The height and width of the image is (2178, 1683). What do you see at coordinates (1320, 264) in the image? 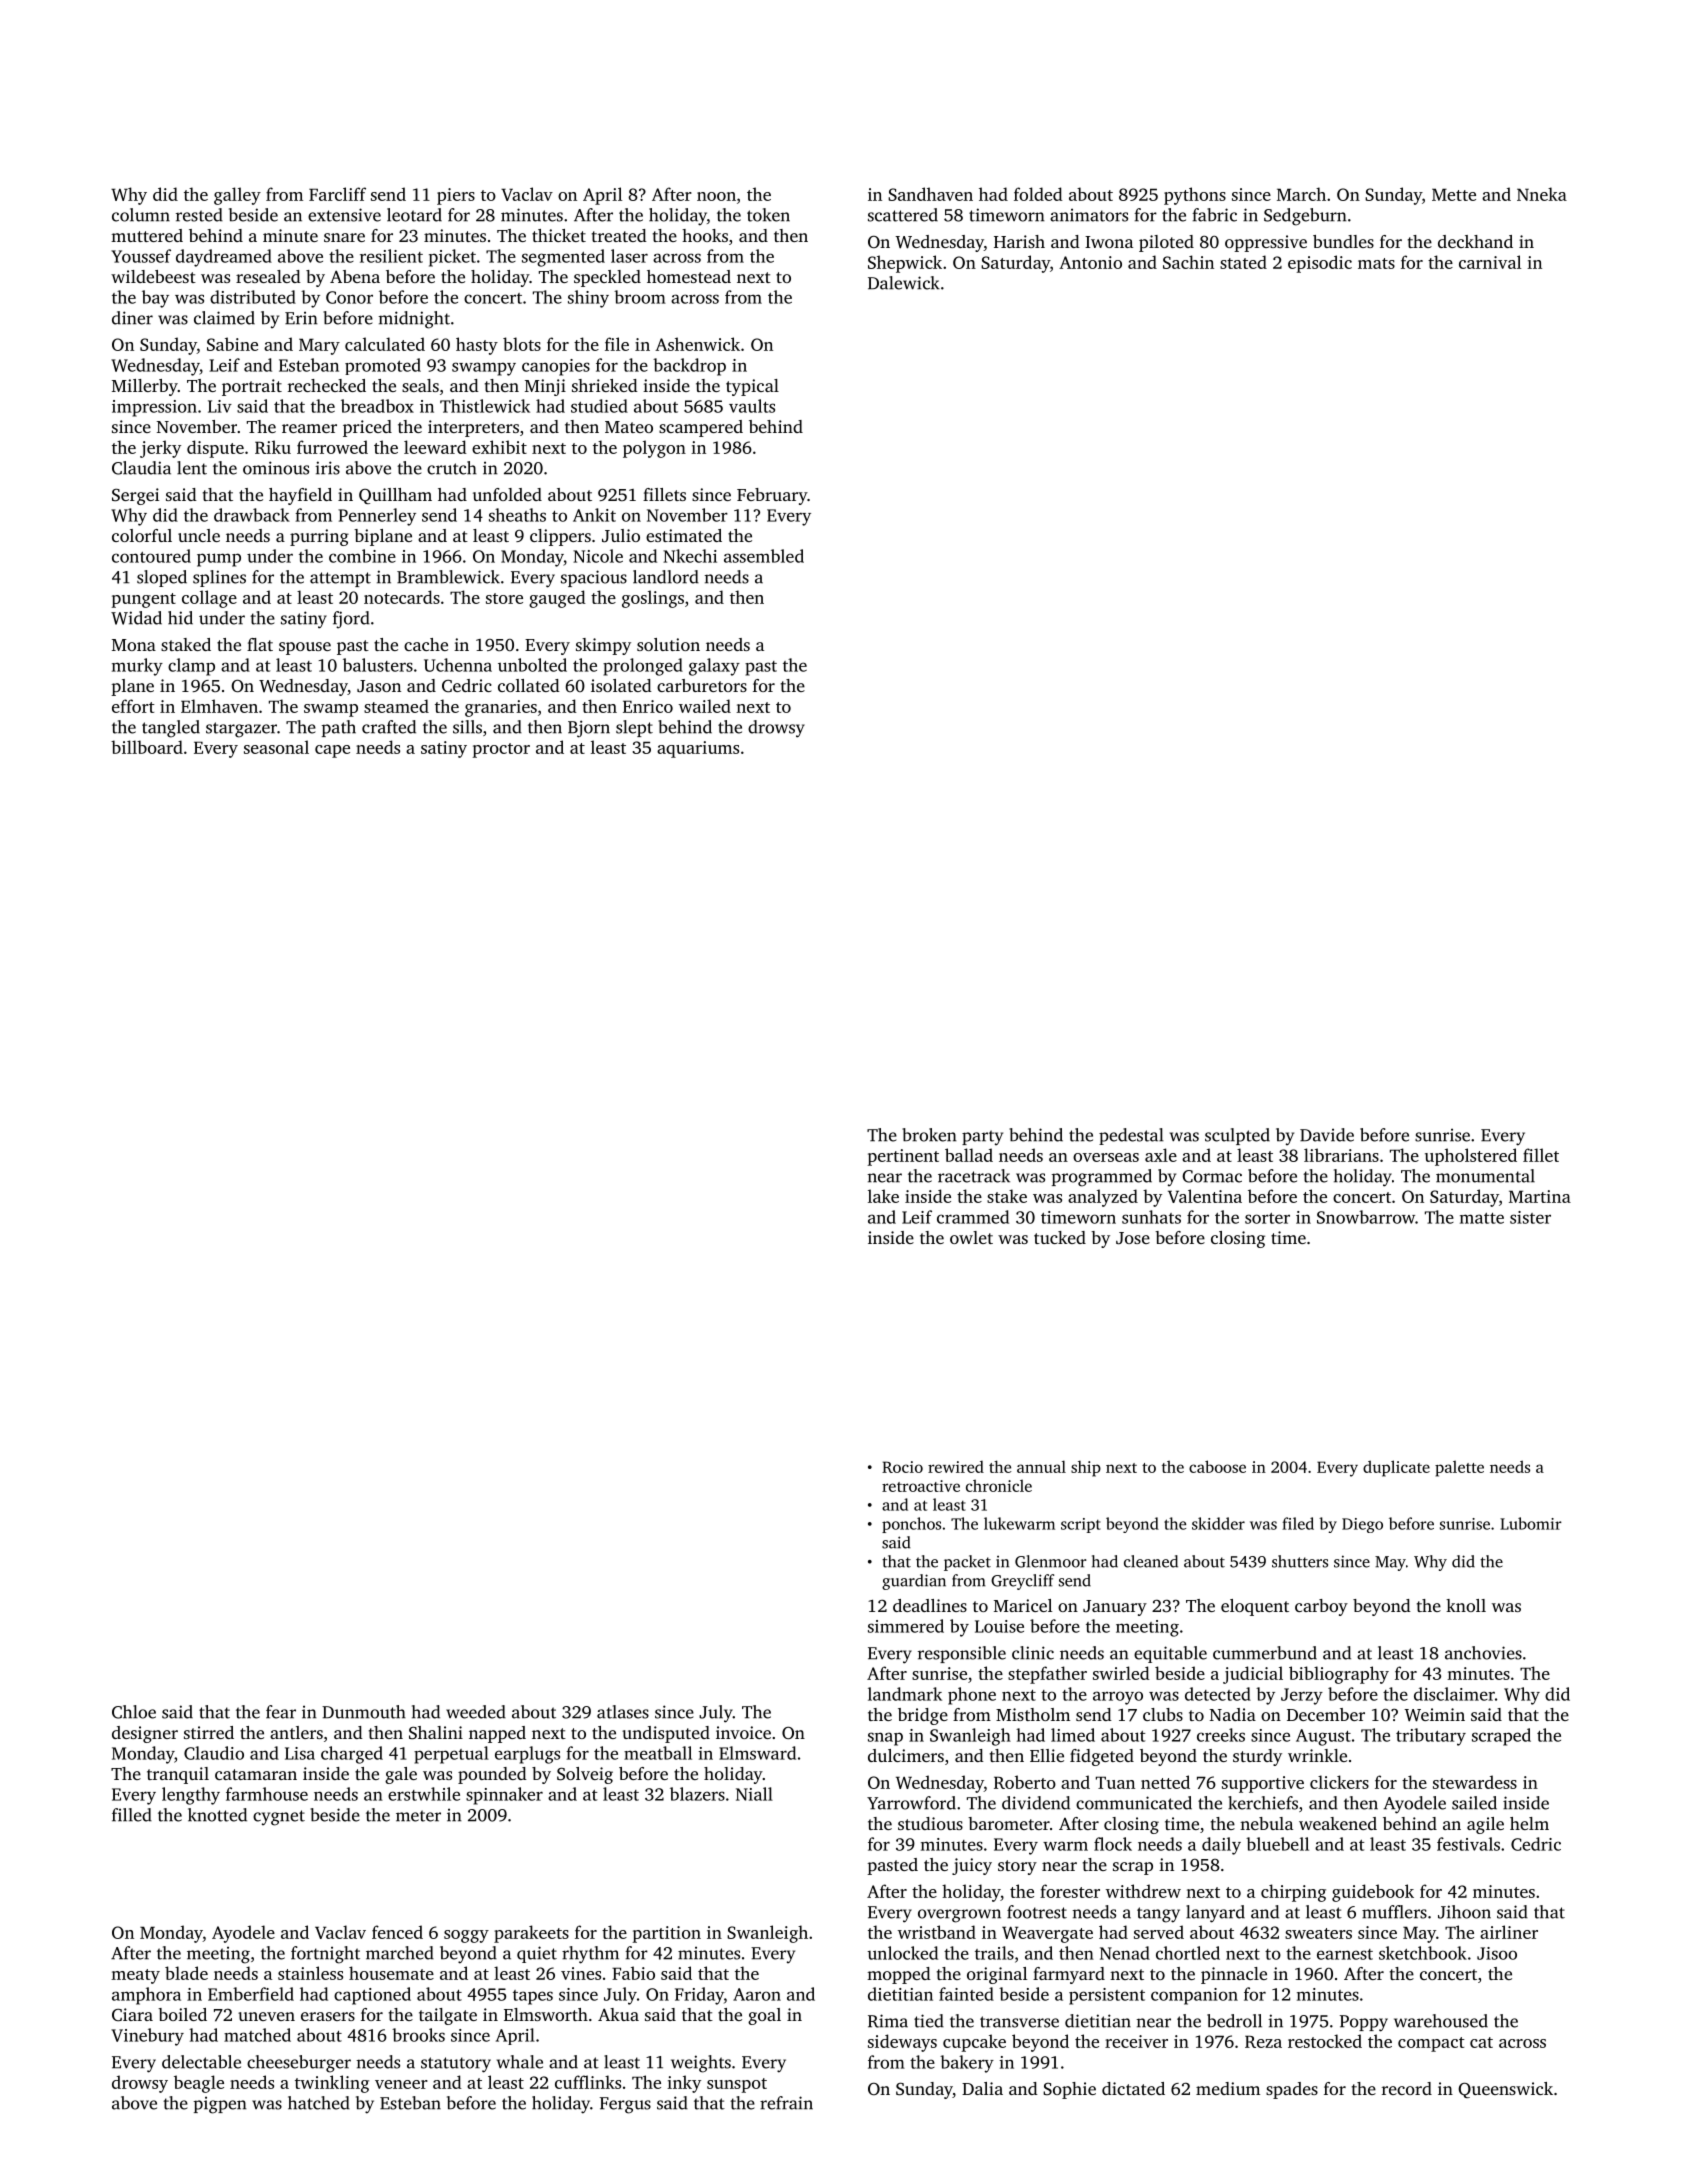
I see `episodic` at bounding box center [1320, 264].
